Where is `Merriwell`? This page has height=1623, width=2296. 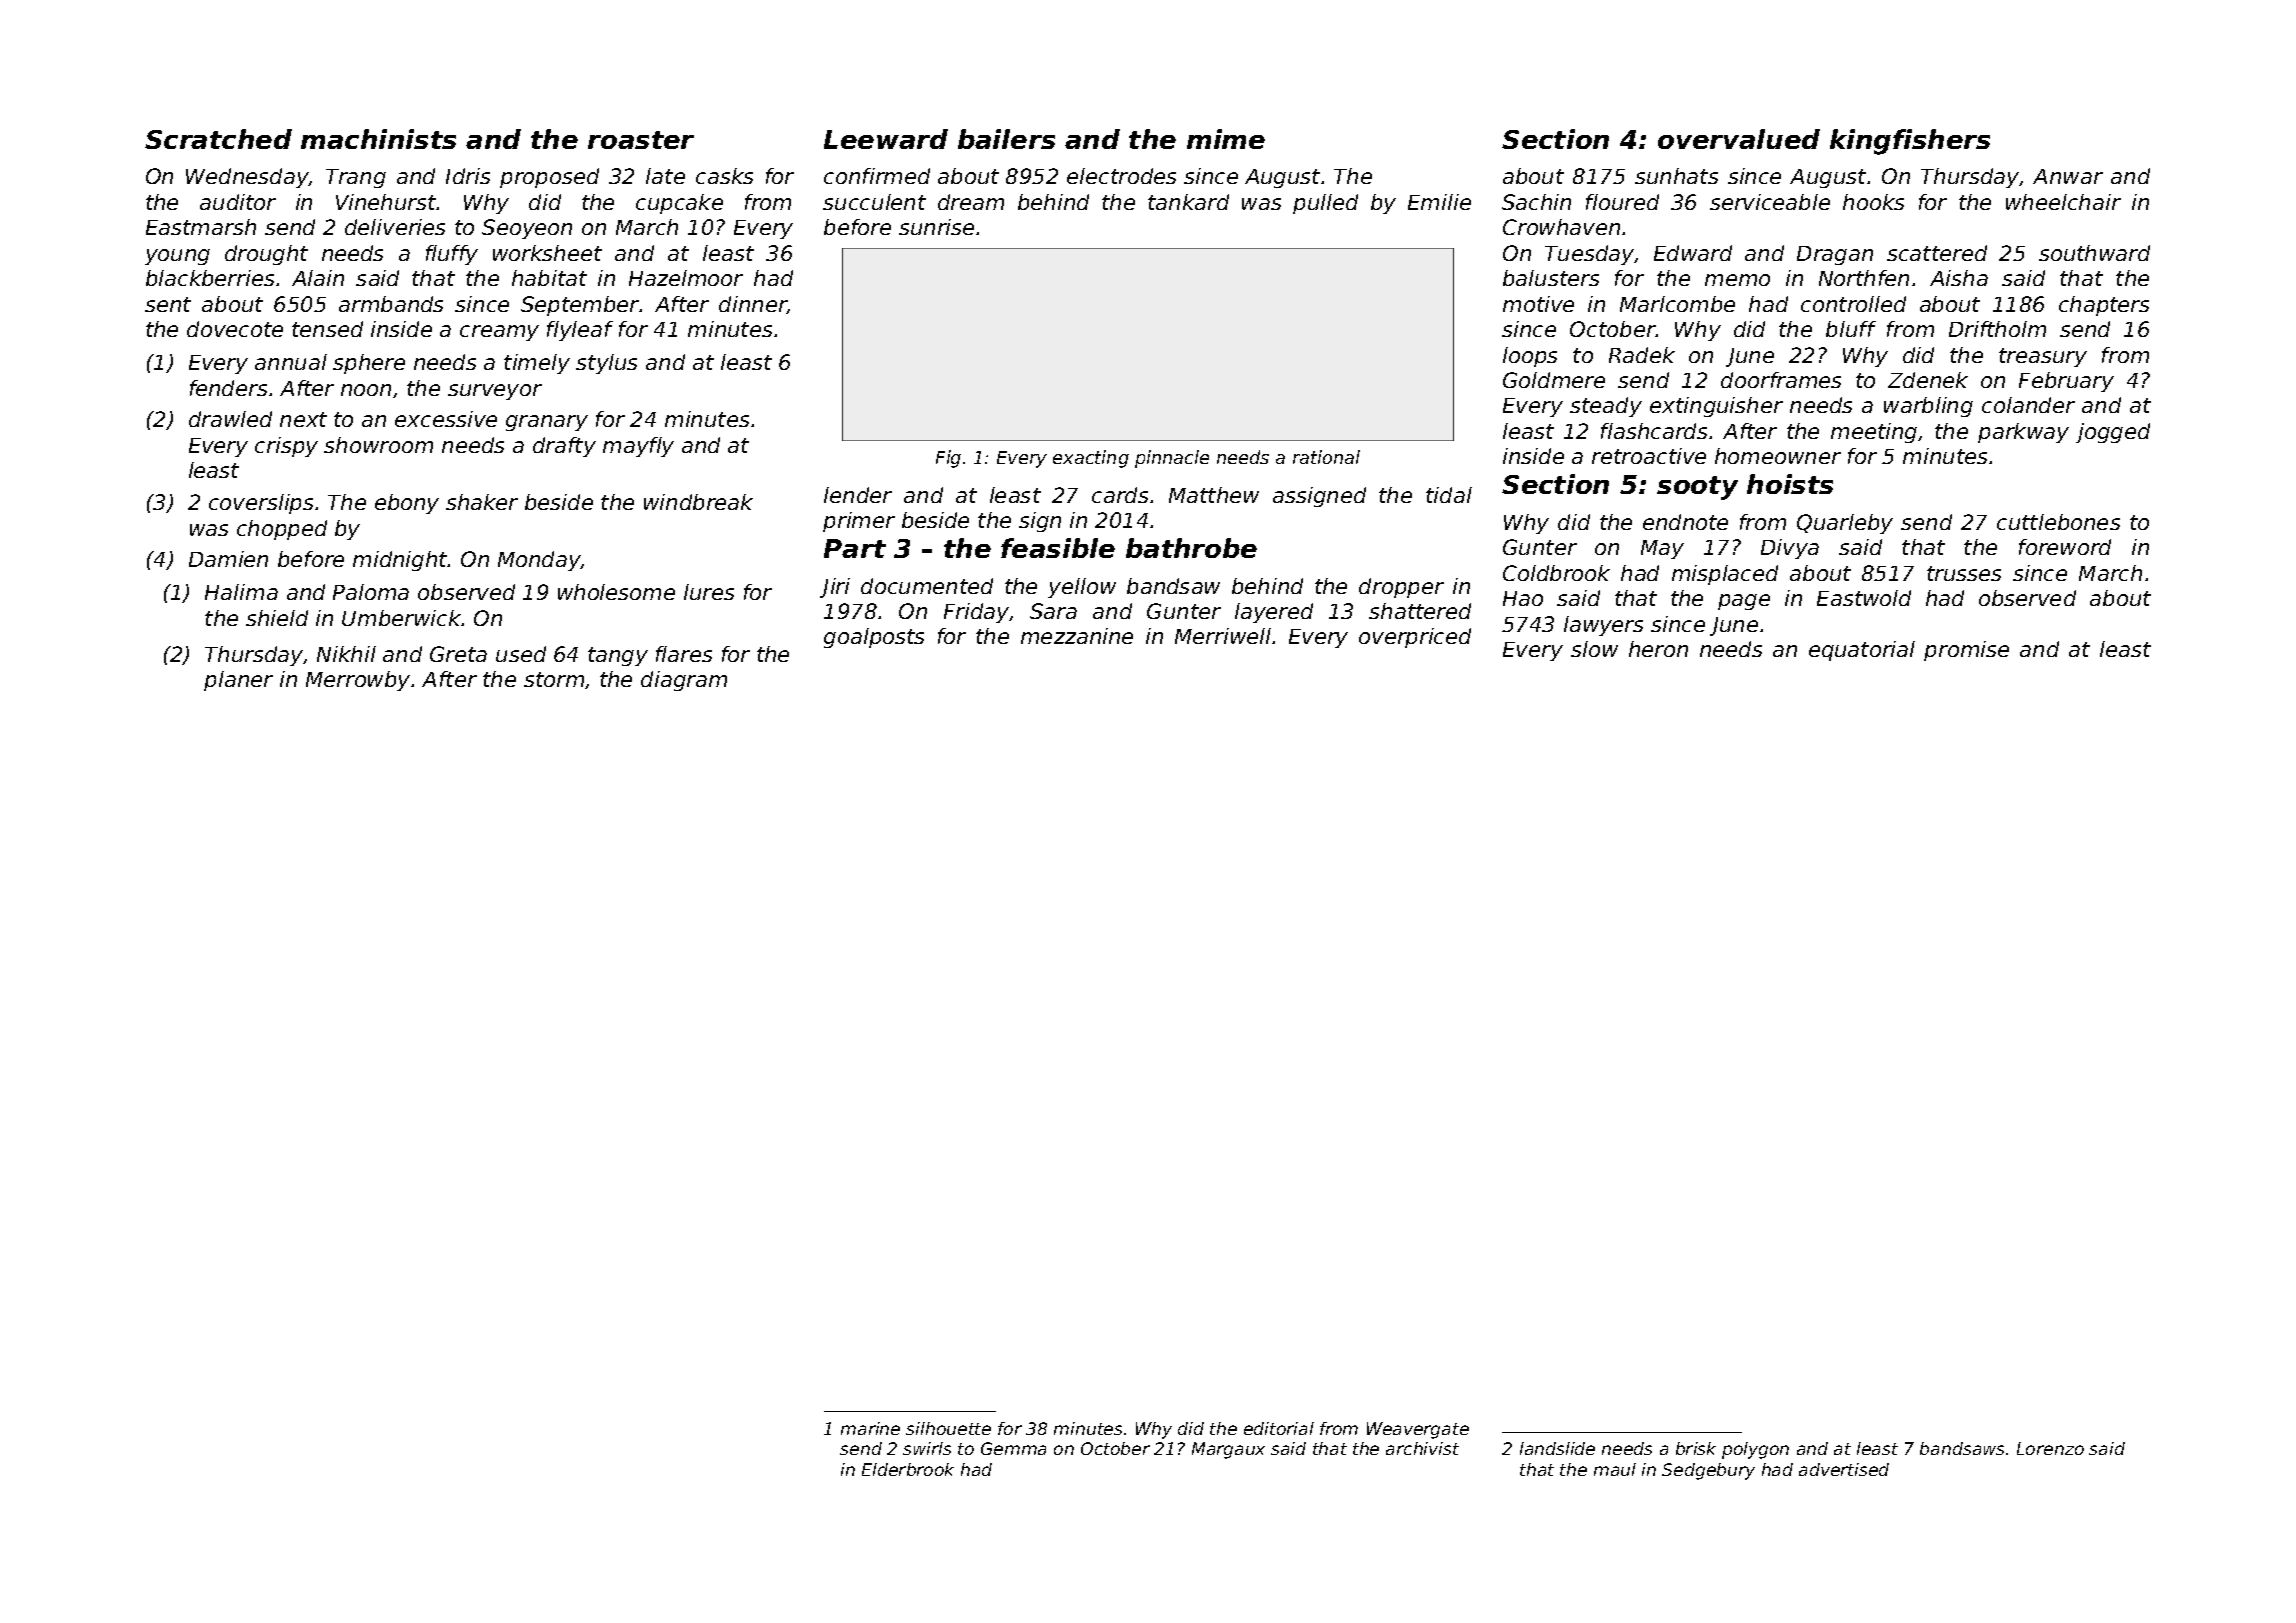
Merriwell is located at coordinates (1223, 636).
